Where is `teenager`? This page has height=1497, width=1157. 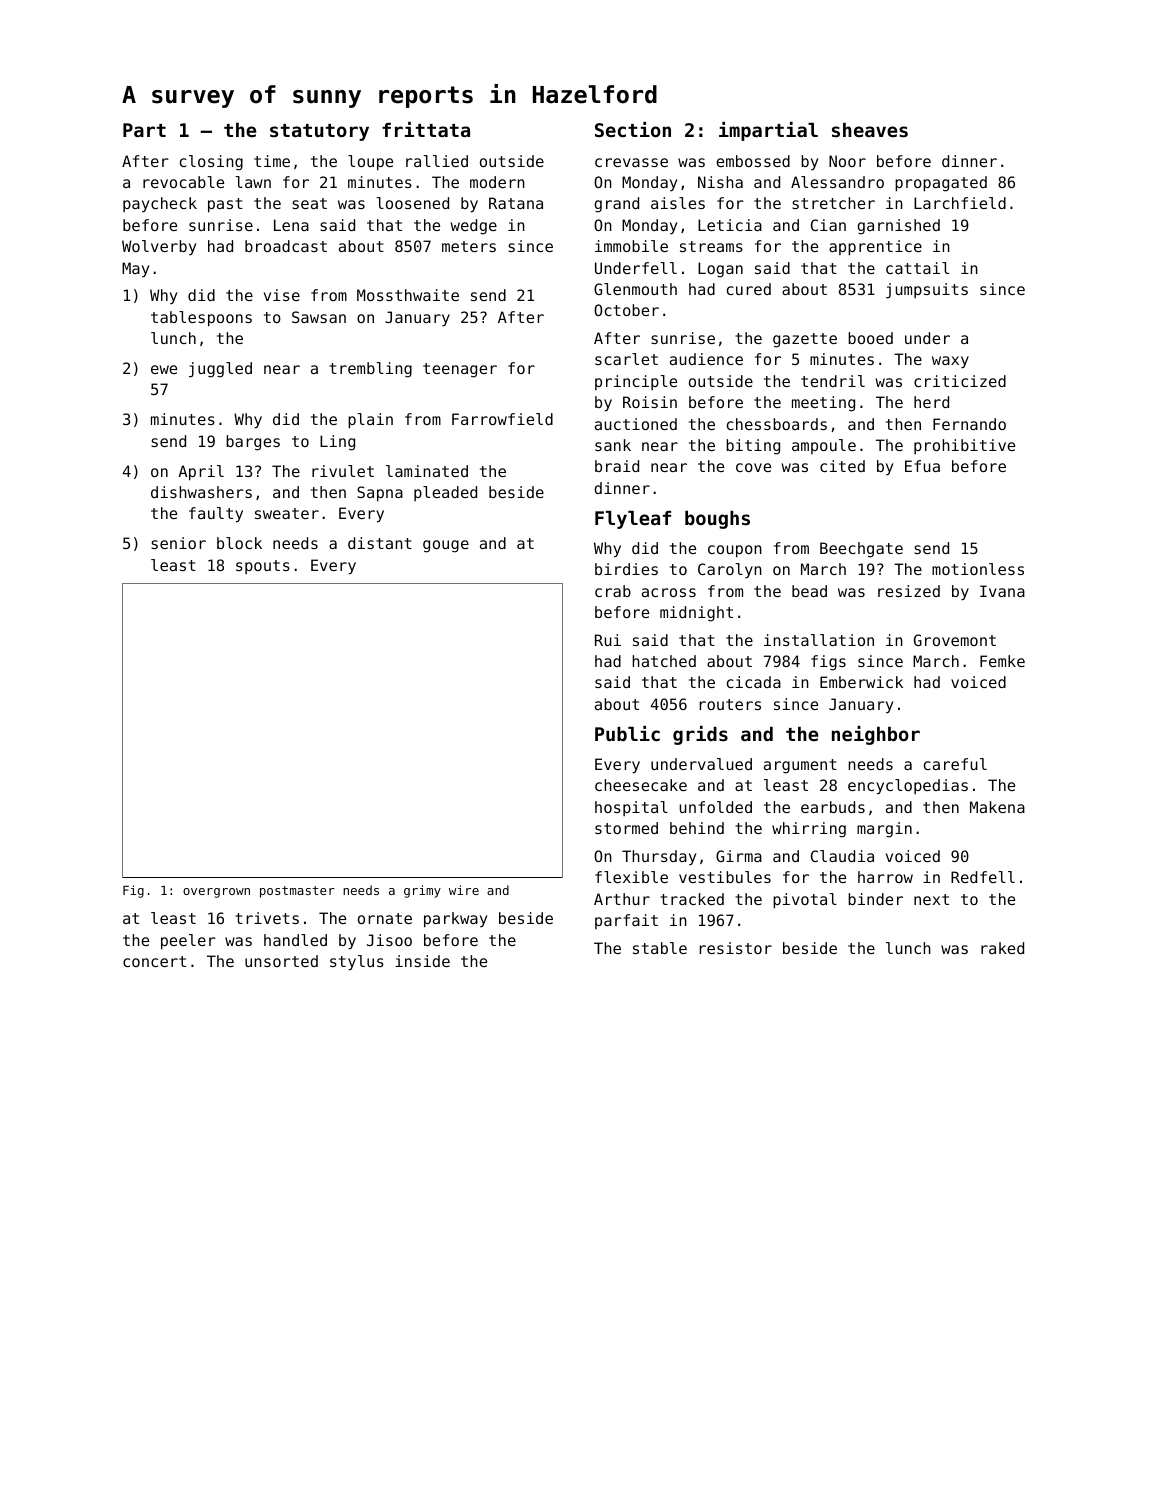
teenager is located at coordinates (460, 370).
